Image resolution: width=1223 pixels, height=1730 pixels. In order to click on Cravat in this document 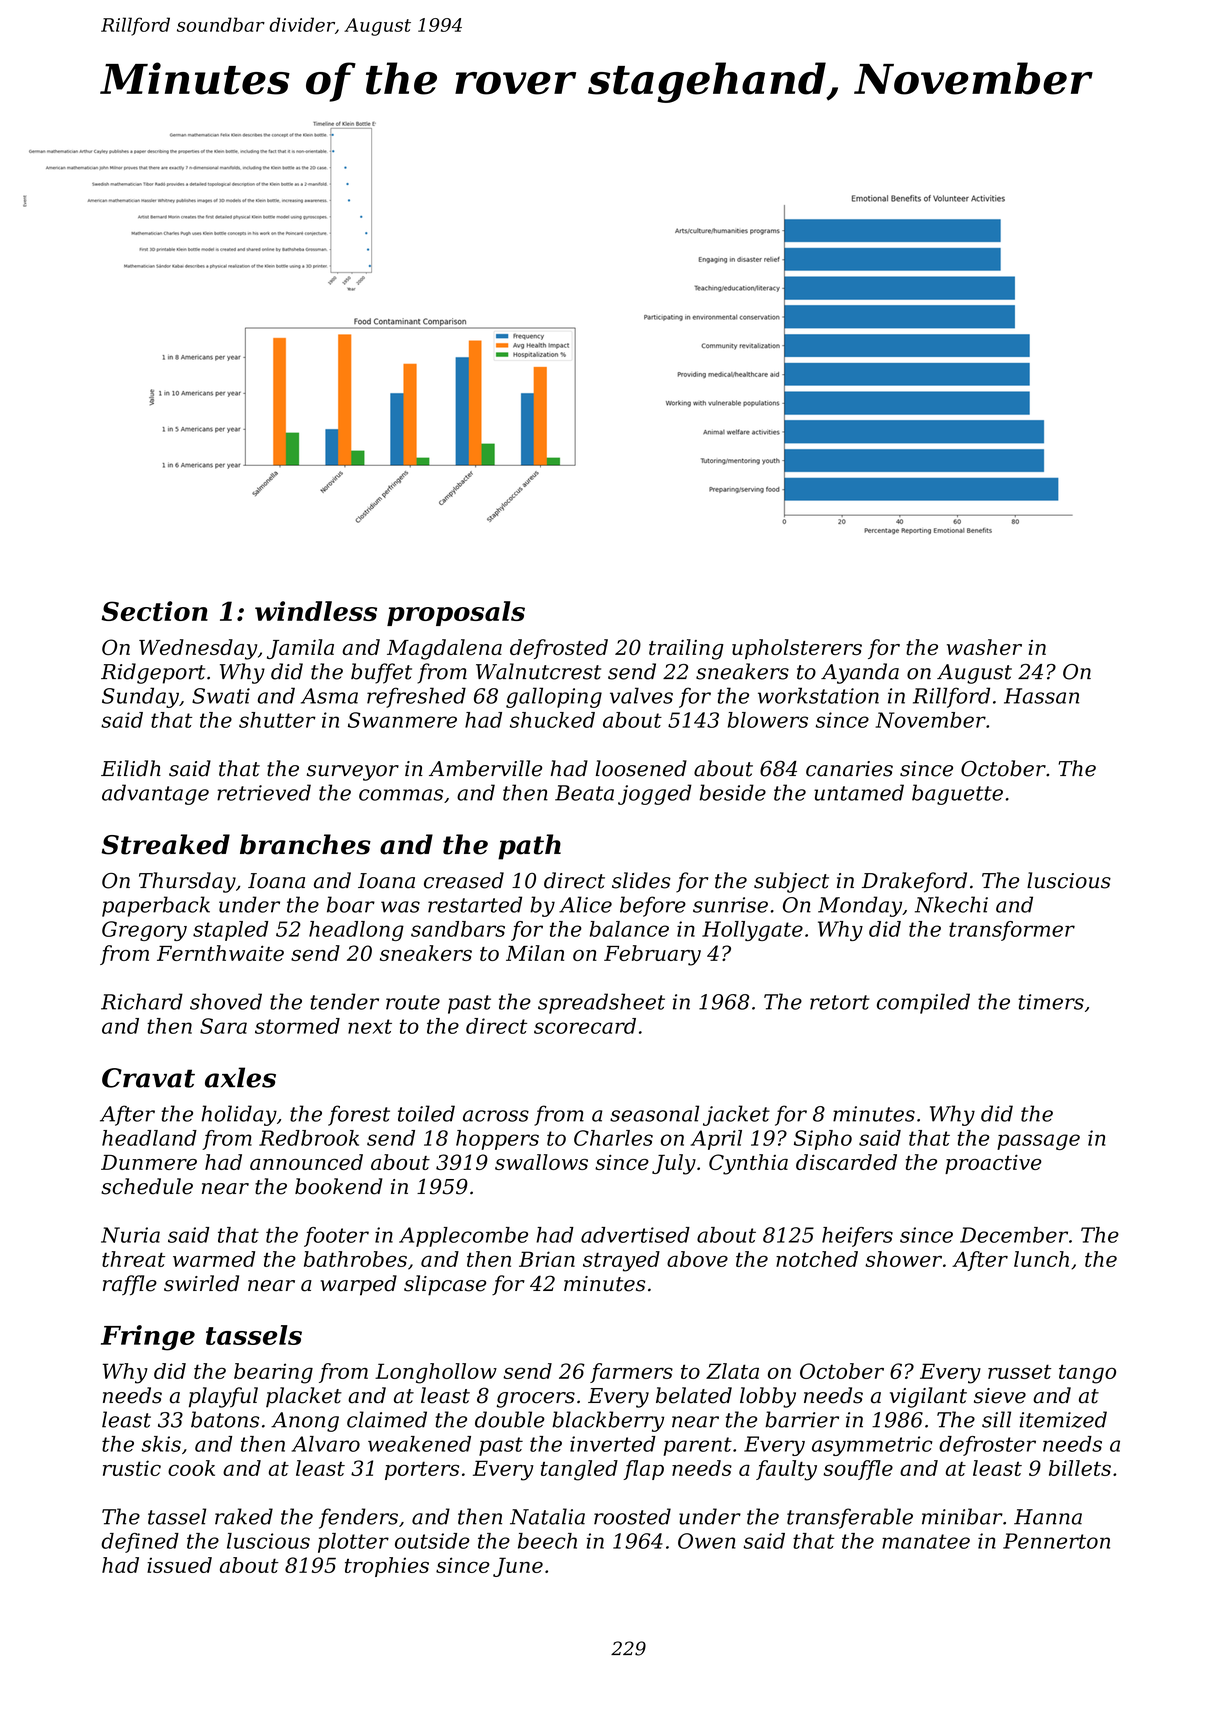, I will do `click(148, 1078)`.
